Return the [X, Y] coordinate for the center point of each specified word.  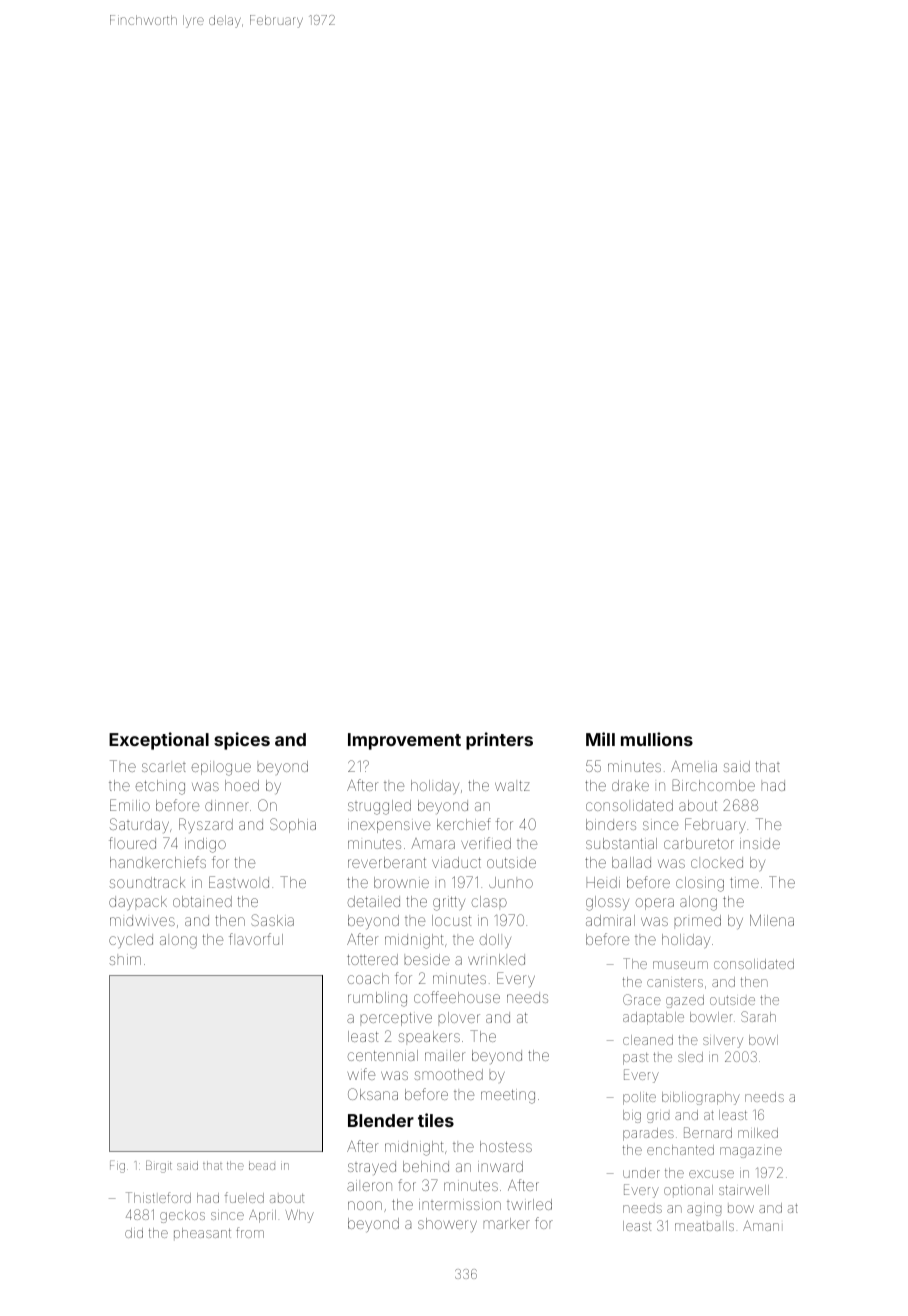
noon [365, 1205]
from [250, 1232]
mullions [657, 739]
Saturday [139, 825]
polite [639, 1098]
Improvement [404, 741]
